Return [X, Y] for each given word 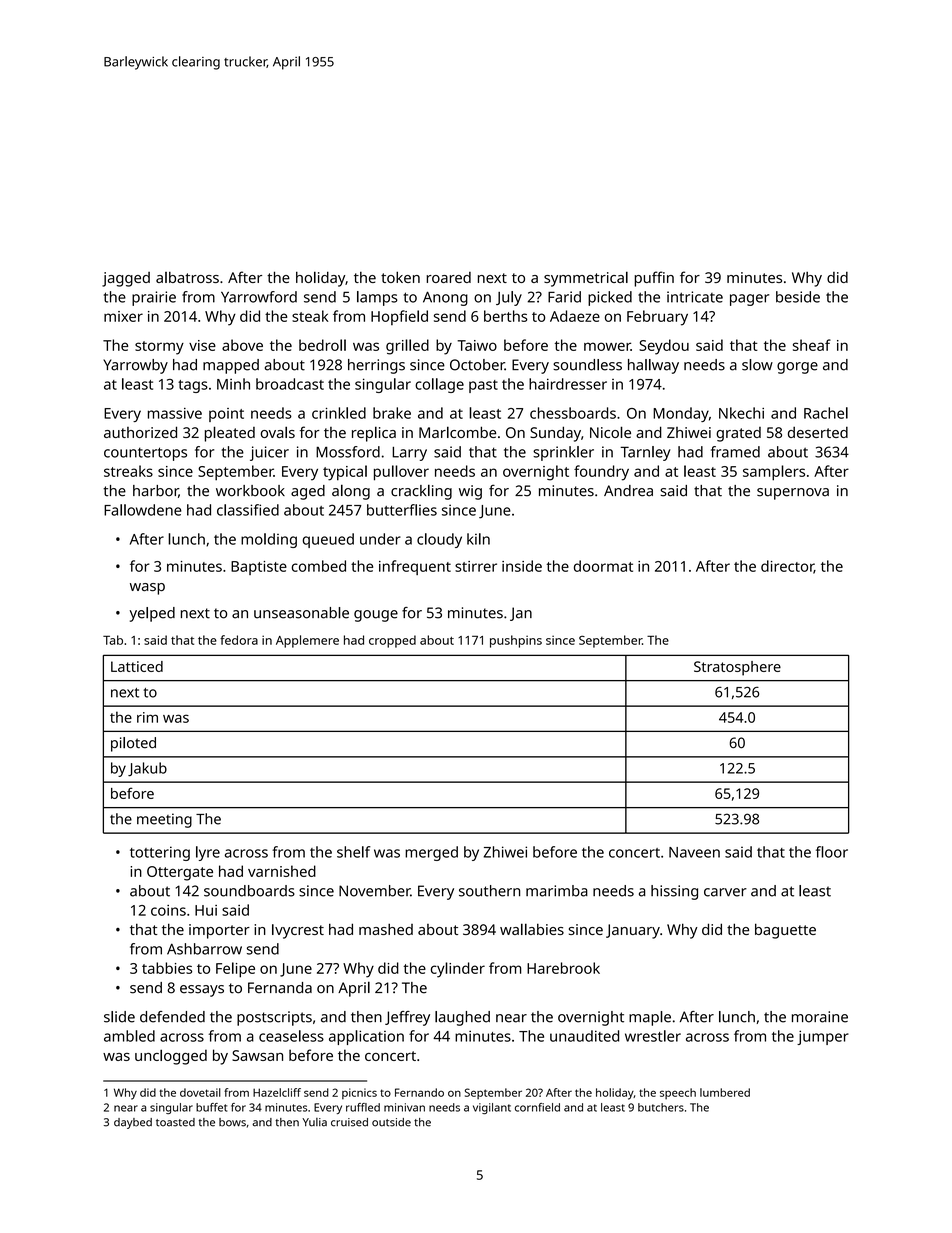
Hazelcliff [277, 1092]
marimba [557, 891]
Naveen [694, 852]
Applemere [307, 641]
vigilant [492, 1108]
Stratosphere [737, 668]
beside [798, 297]
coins [168, 910]
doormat [603, 566]
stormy [159, 348]
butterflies [402, 510]
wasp [147, 589]
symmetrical [586, 279]
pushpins [516, 641]
